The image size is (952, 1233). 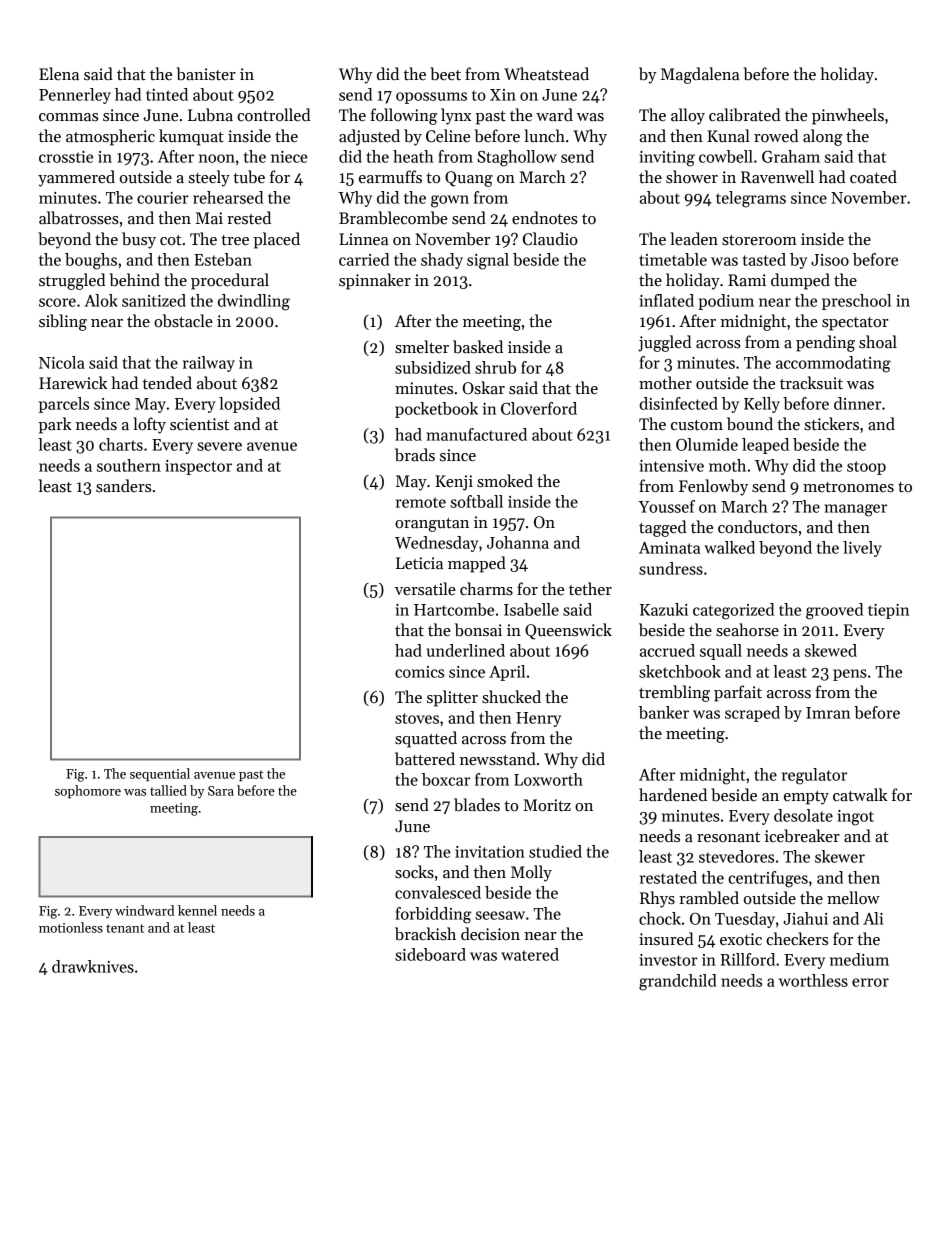 What do you see at coordinates (419, 672) in the screenshot?
I see `comics` at bounding box center [419, 672].
